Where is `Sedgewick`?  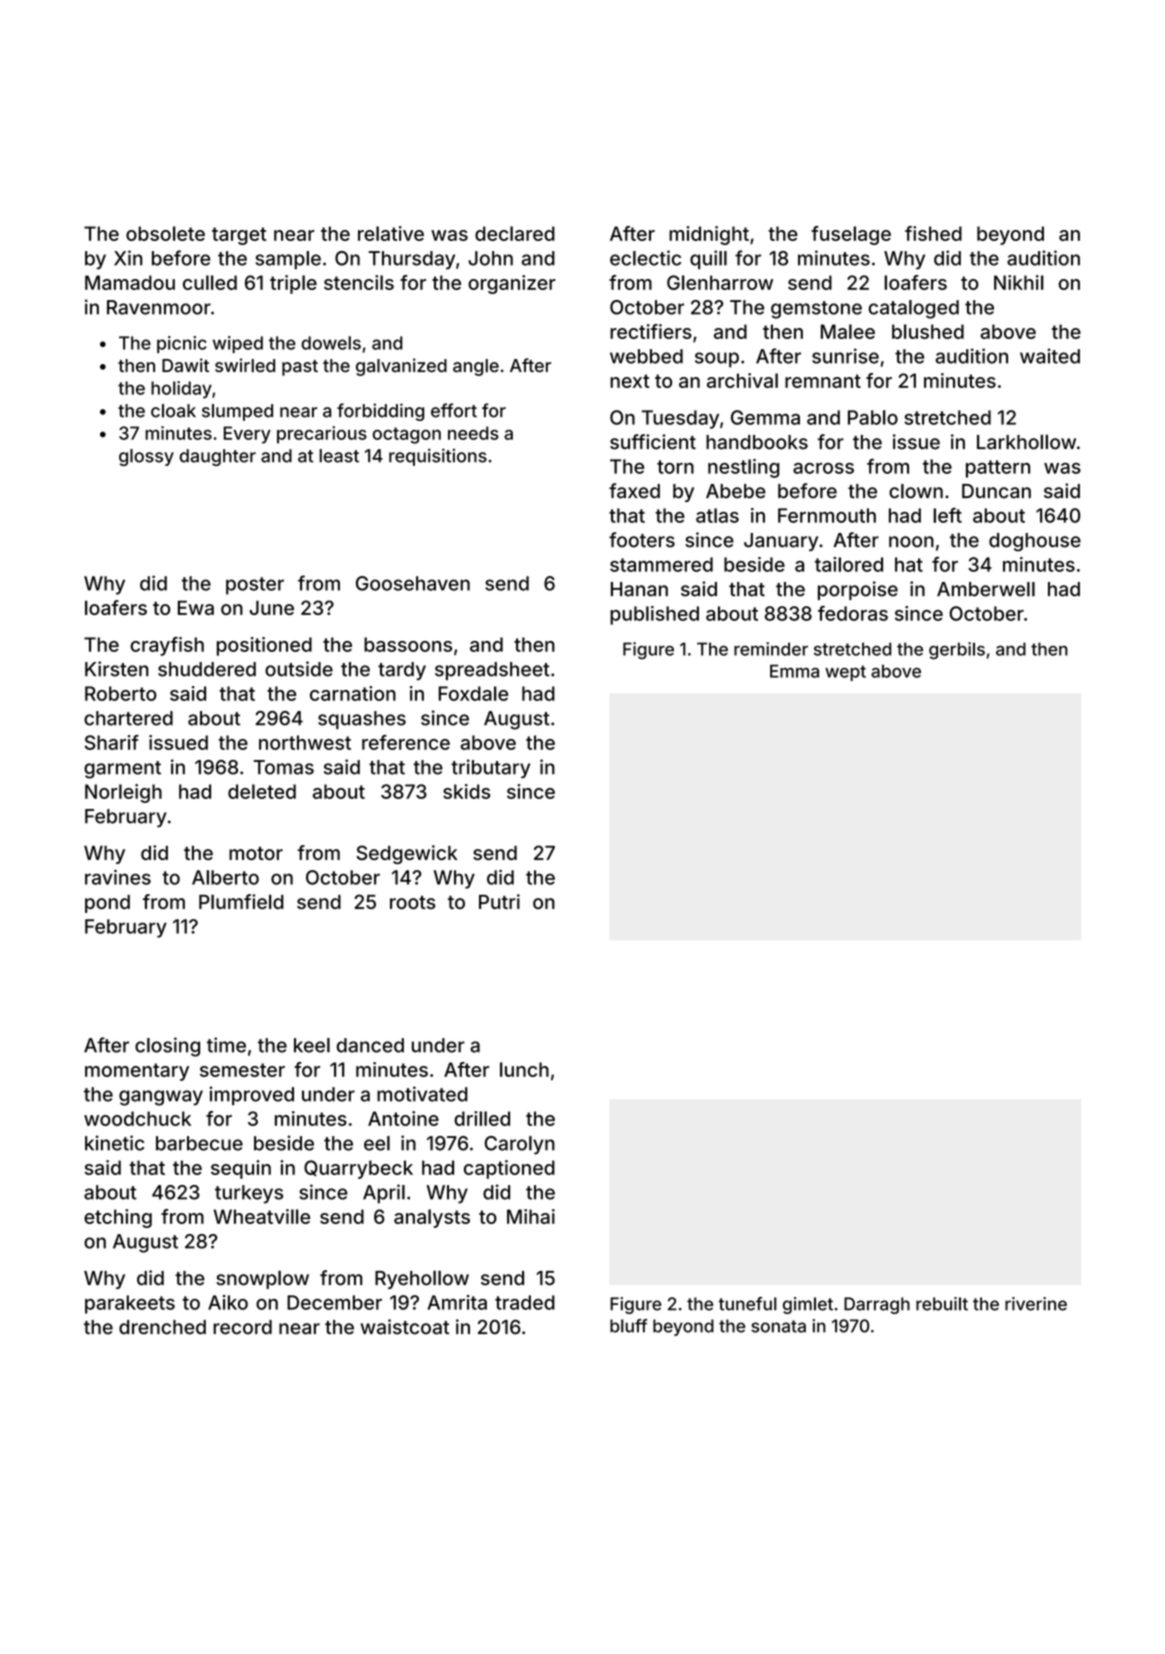
Sedgewick is located at coordinates (406, 854).
